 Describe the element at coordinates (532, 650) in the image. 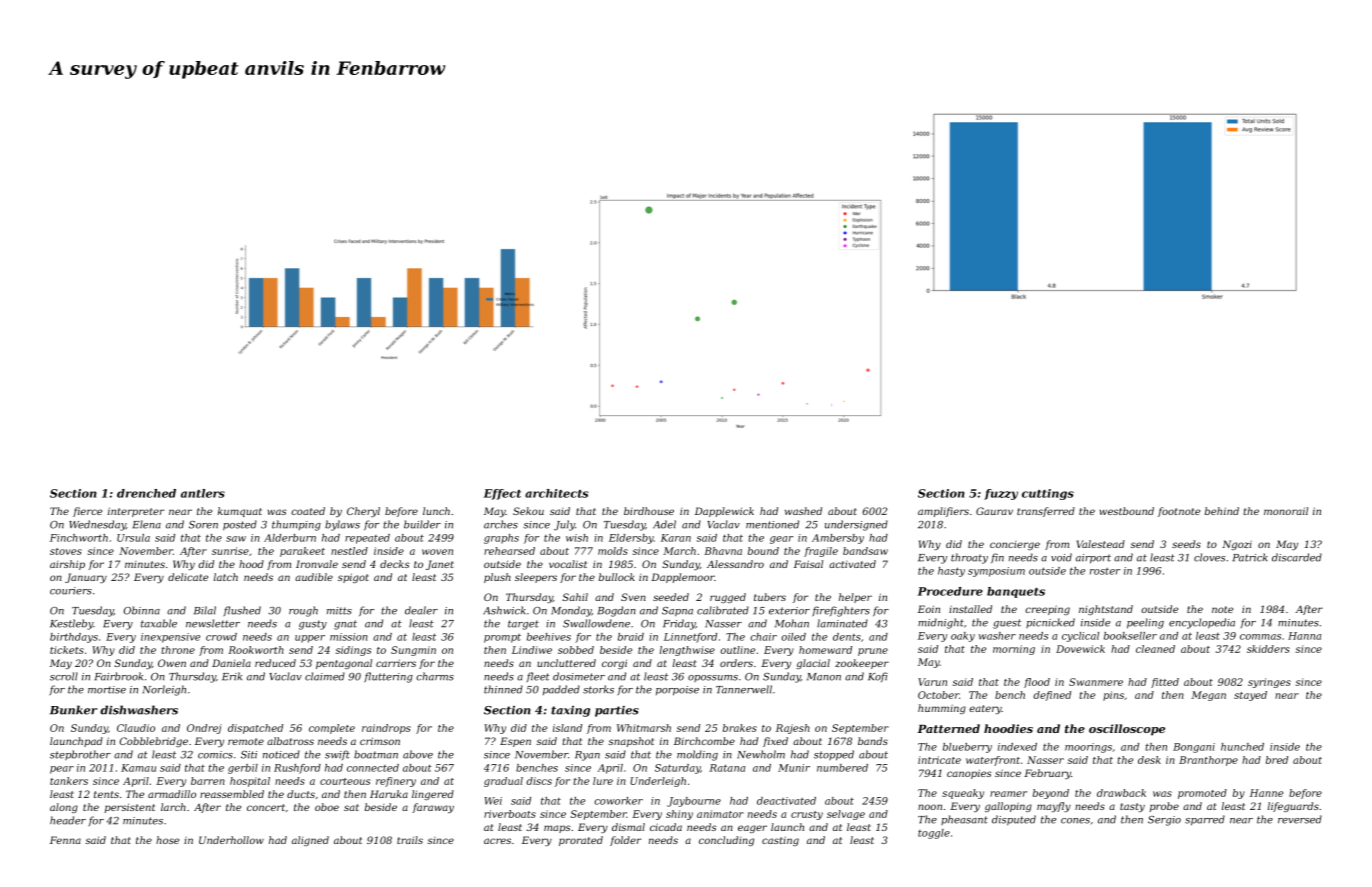

I see `Lindiwe` at that location.
